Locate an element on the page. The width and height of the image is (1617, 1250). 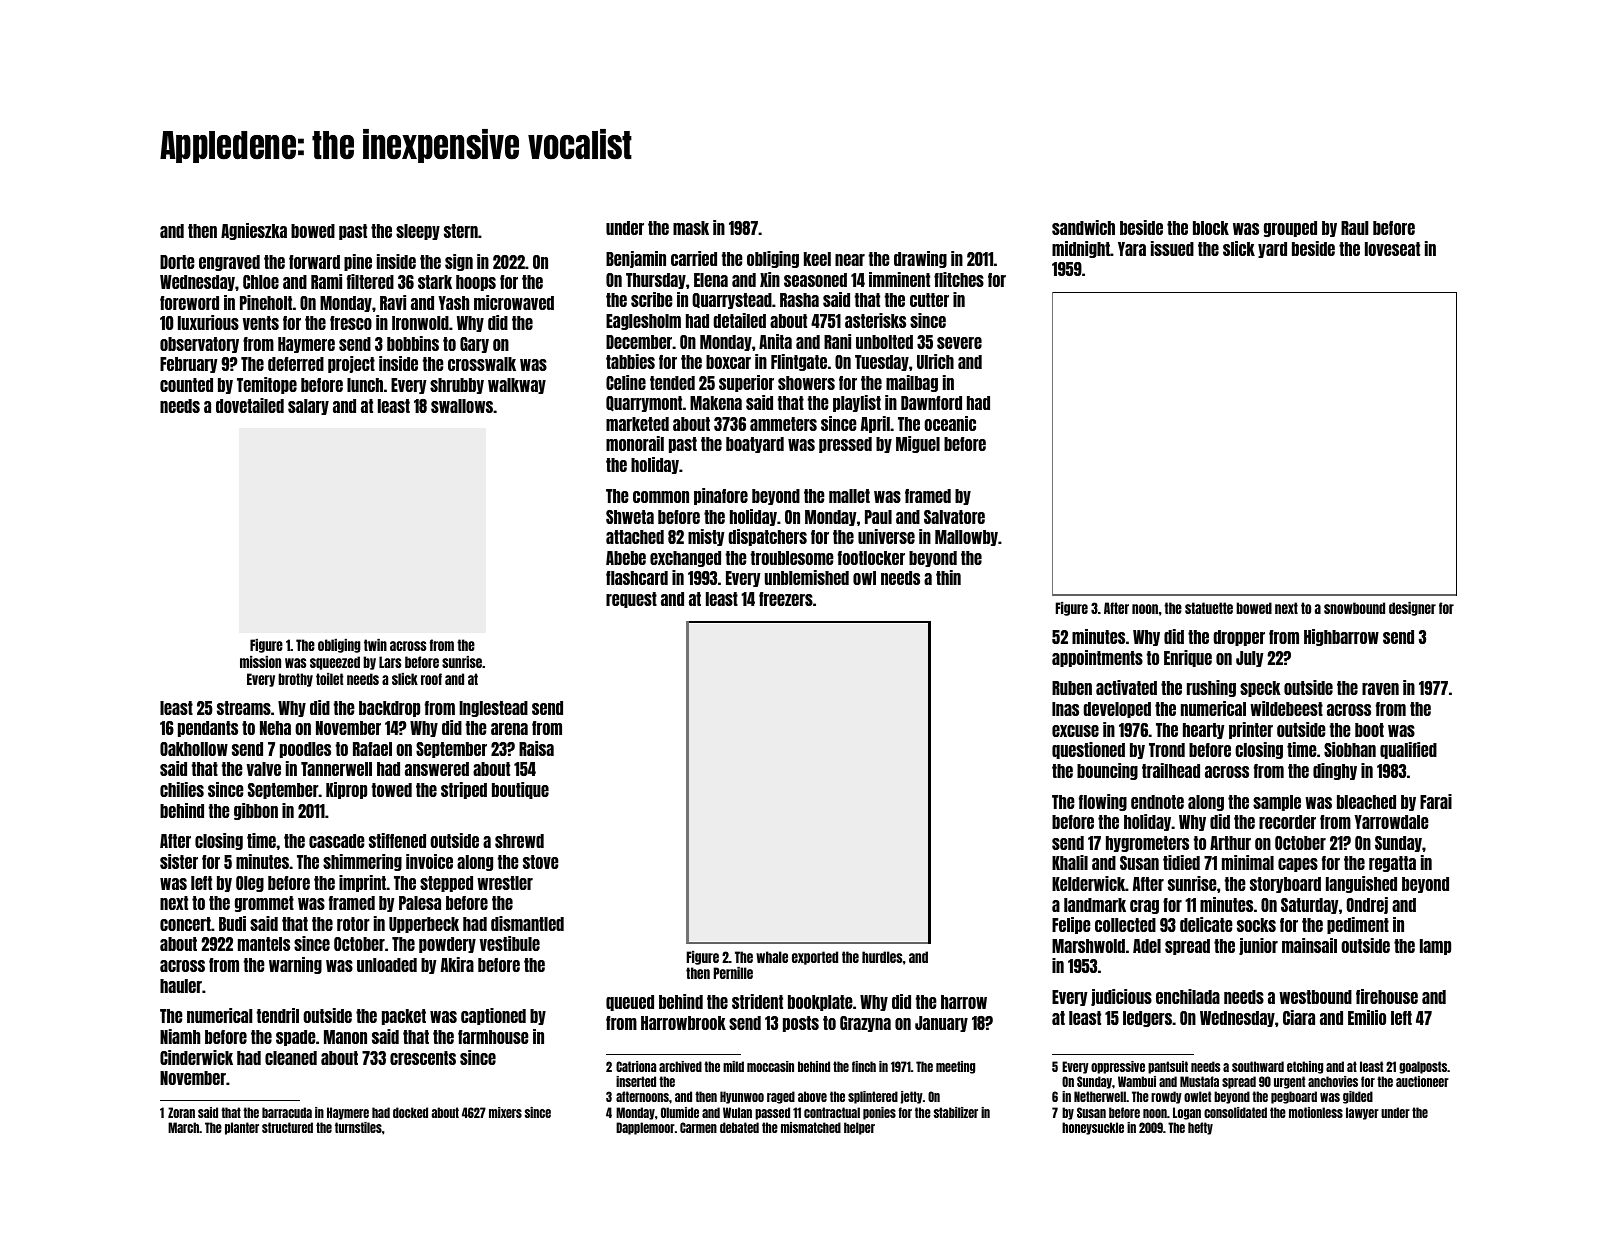
snowbound is located at coordinates (1354, 608).
